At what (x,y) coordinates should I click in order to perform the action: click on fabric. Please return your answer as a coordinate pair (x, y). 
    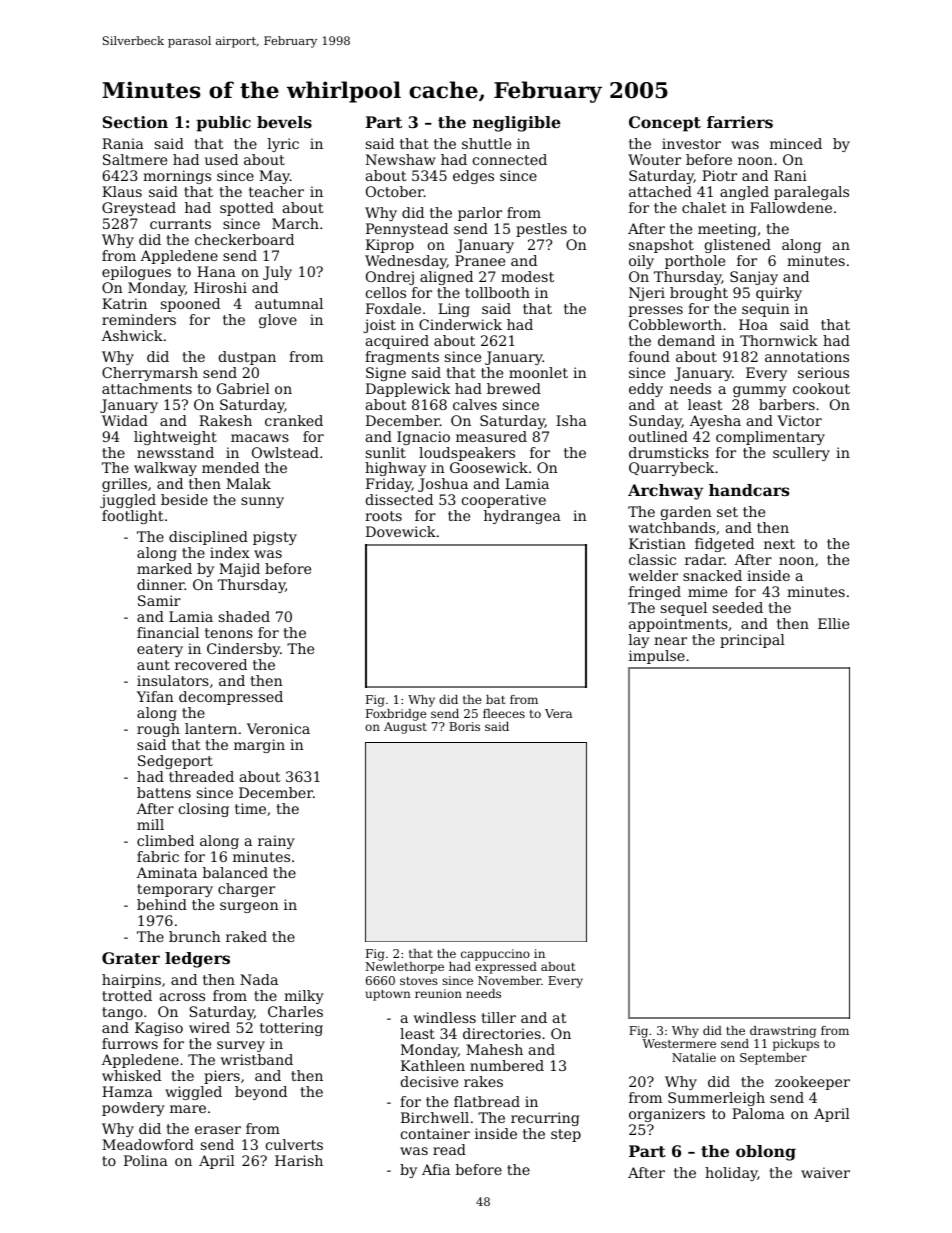
    Looking at the image, I should click on (158, 856).
